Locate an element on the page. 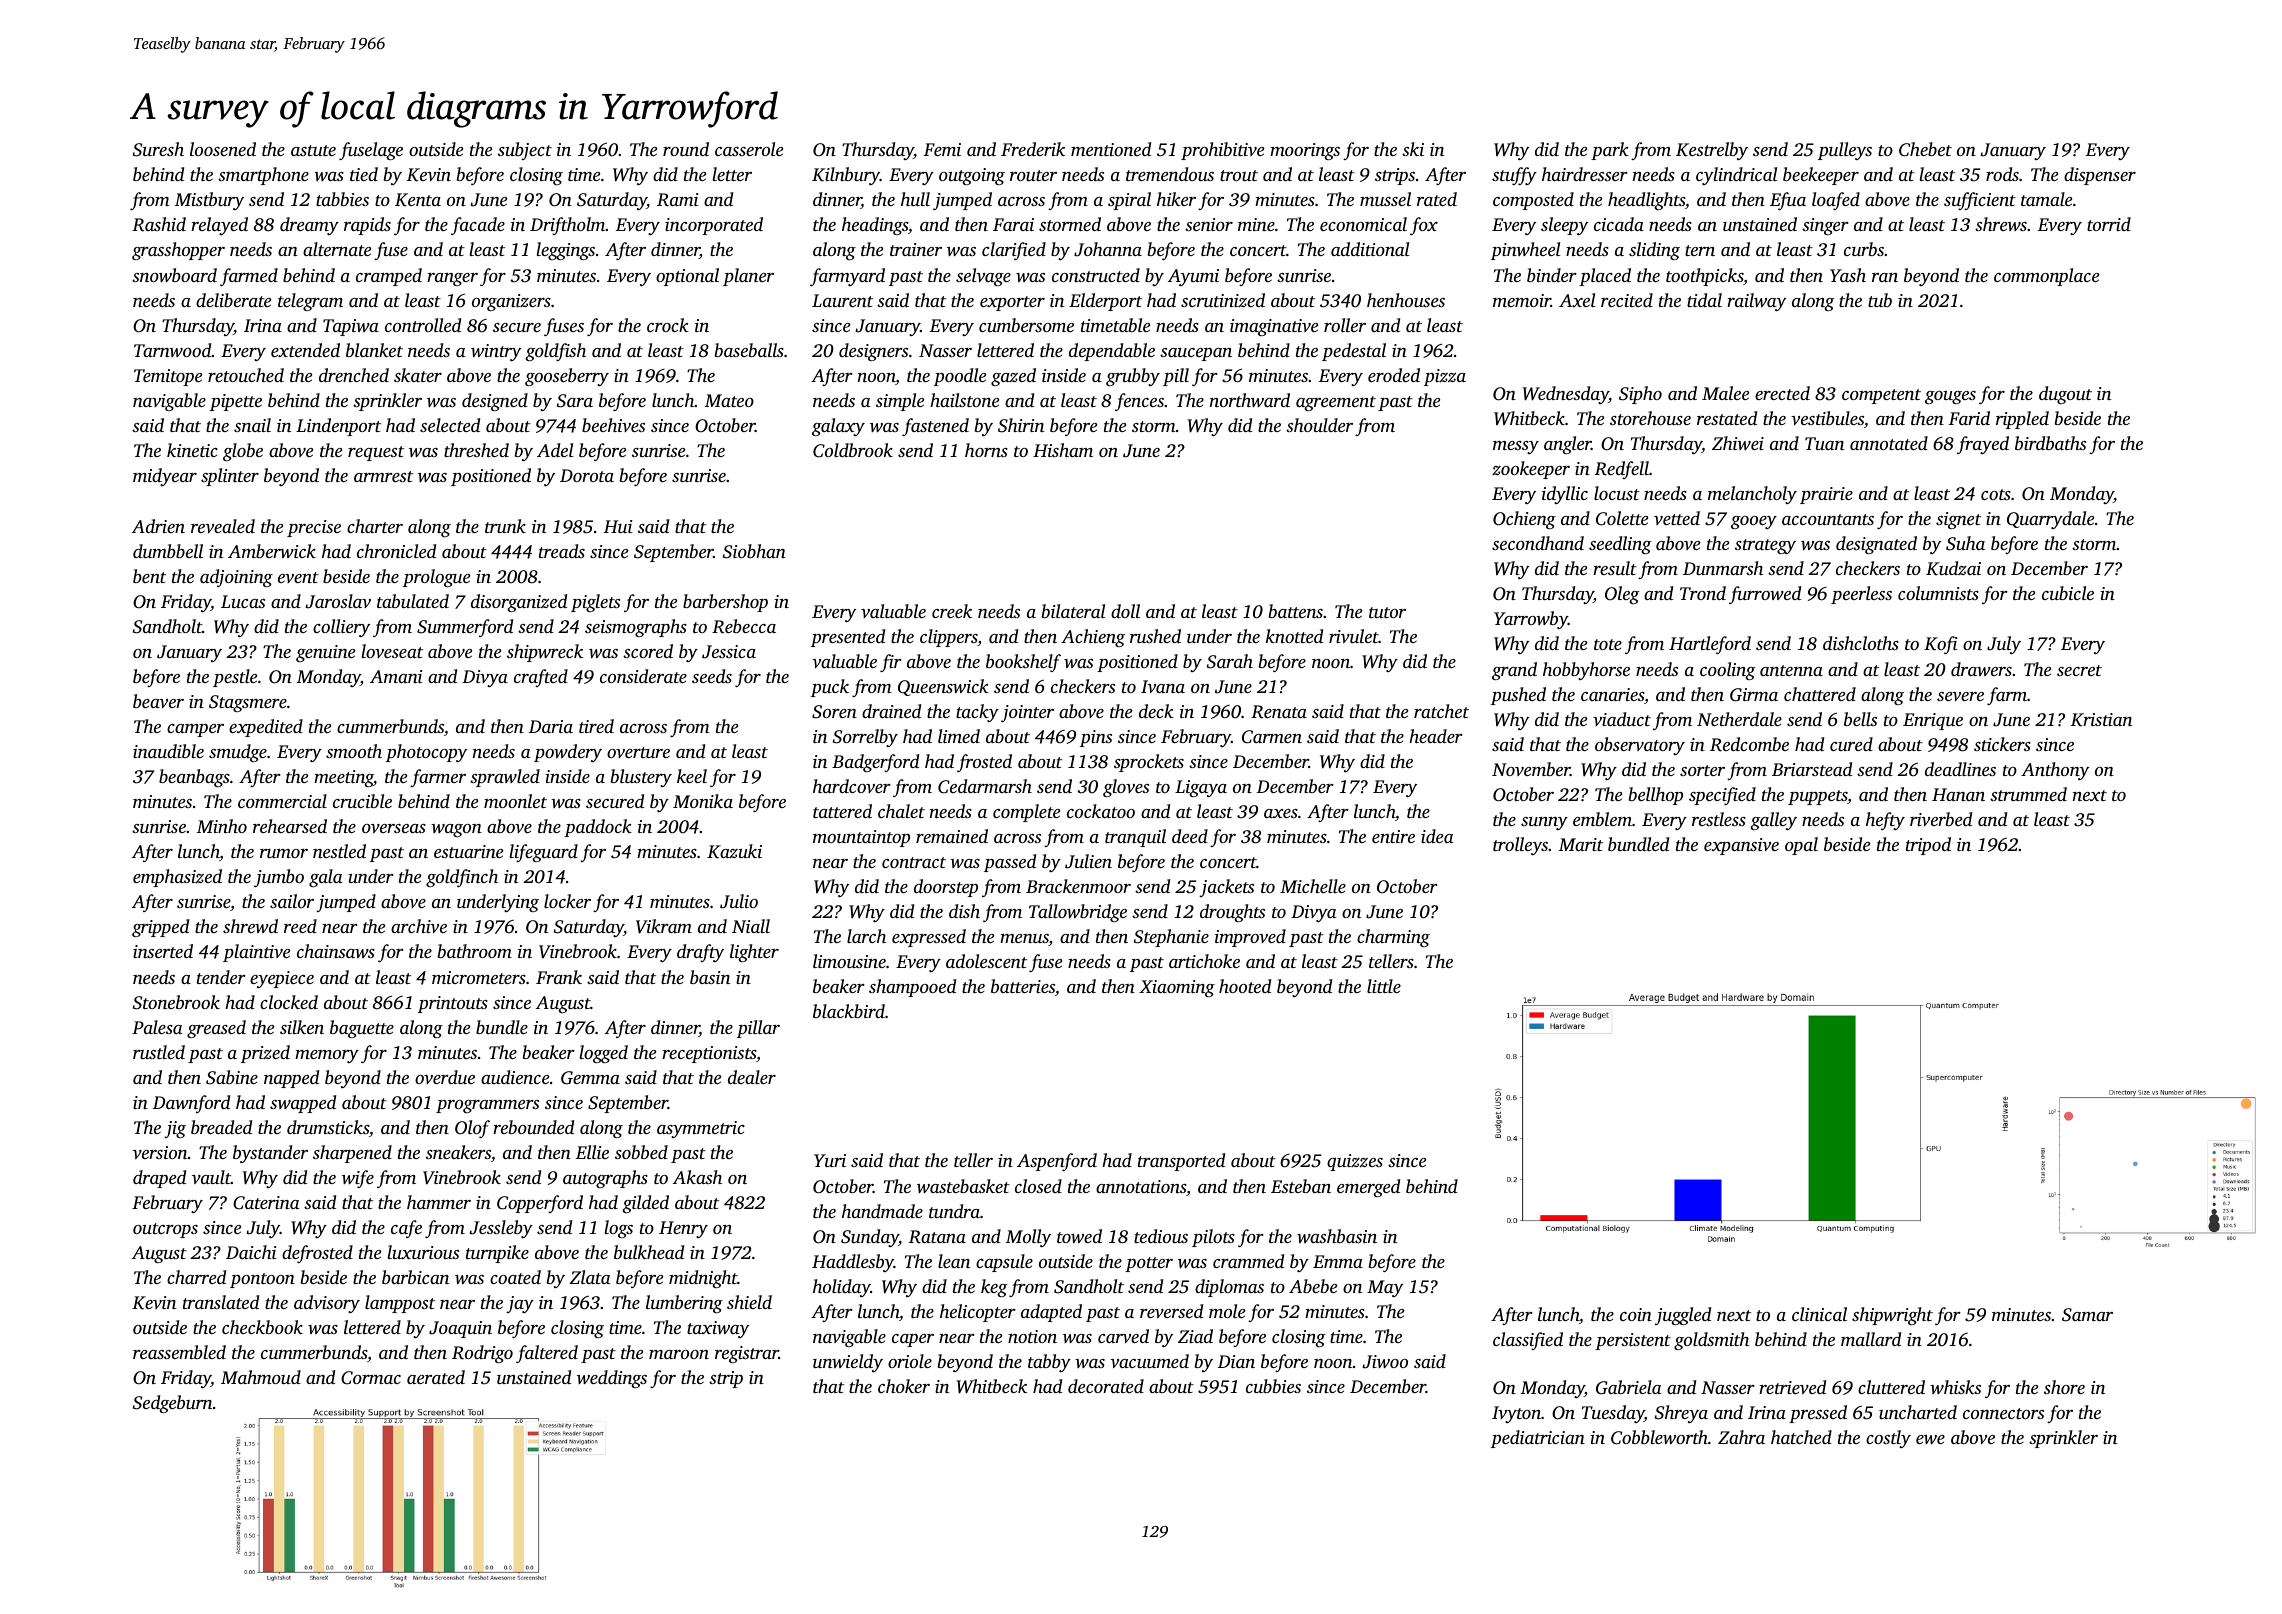  Frank is located at coordinates (559, 977).
